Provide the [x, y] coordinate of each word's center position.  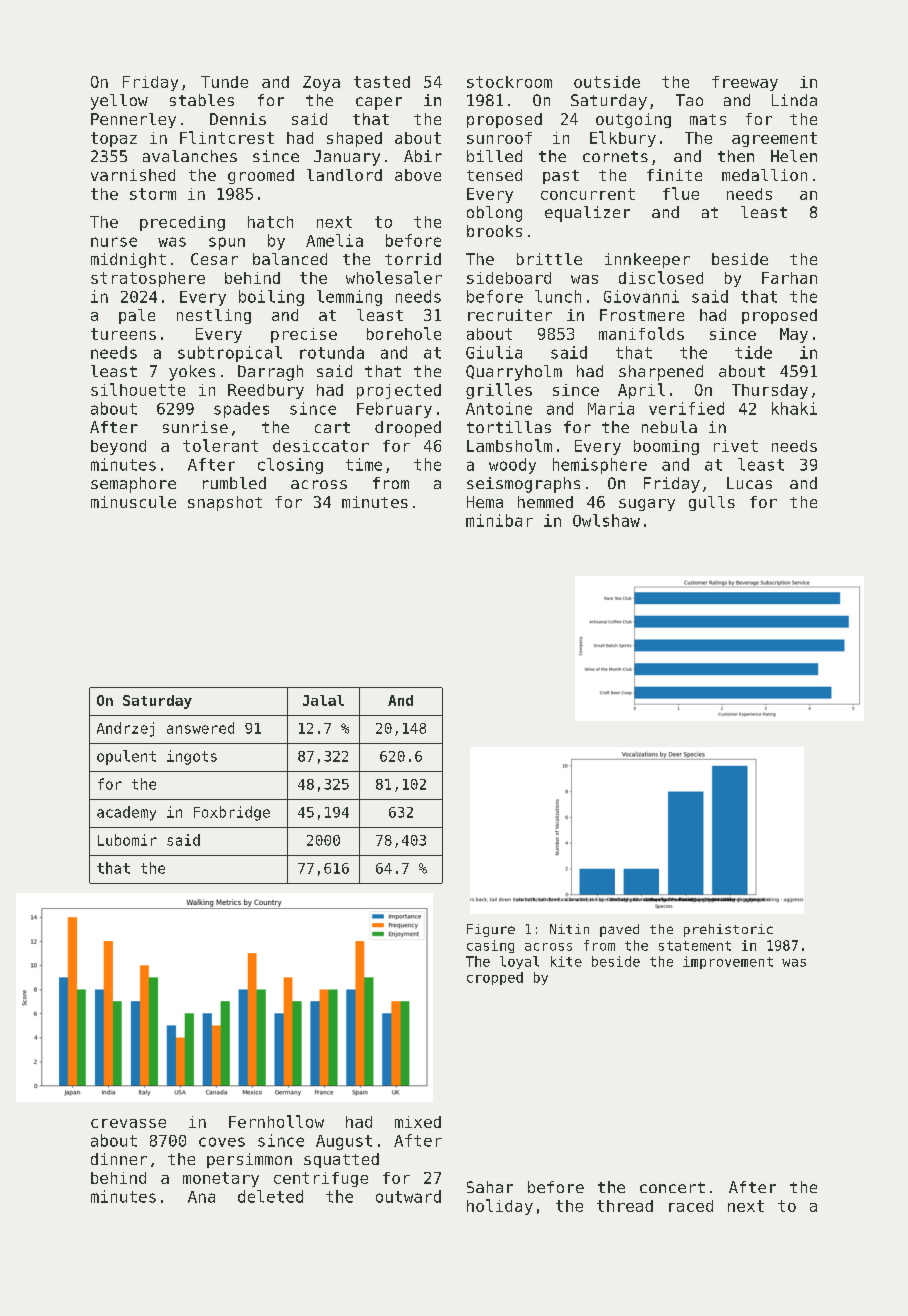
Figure [491, 930]
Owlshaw [606, 520]
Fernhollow [276, 1121]
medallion [764, 175]
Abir [423, 156]
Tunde [224, 82]
